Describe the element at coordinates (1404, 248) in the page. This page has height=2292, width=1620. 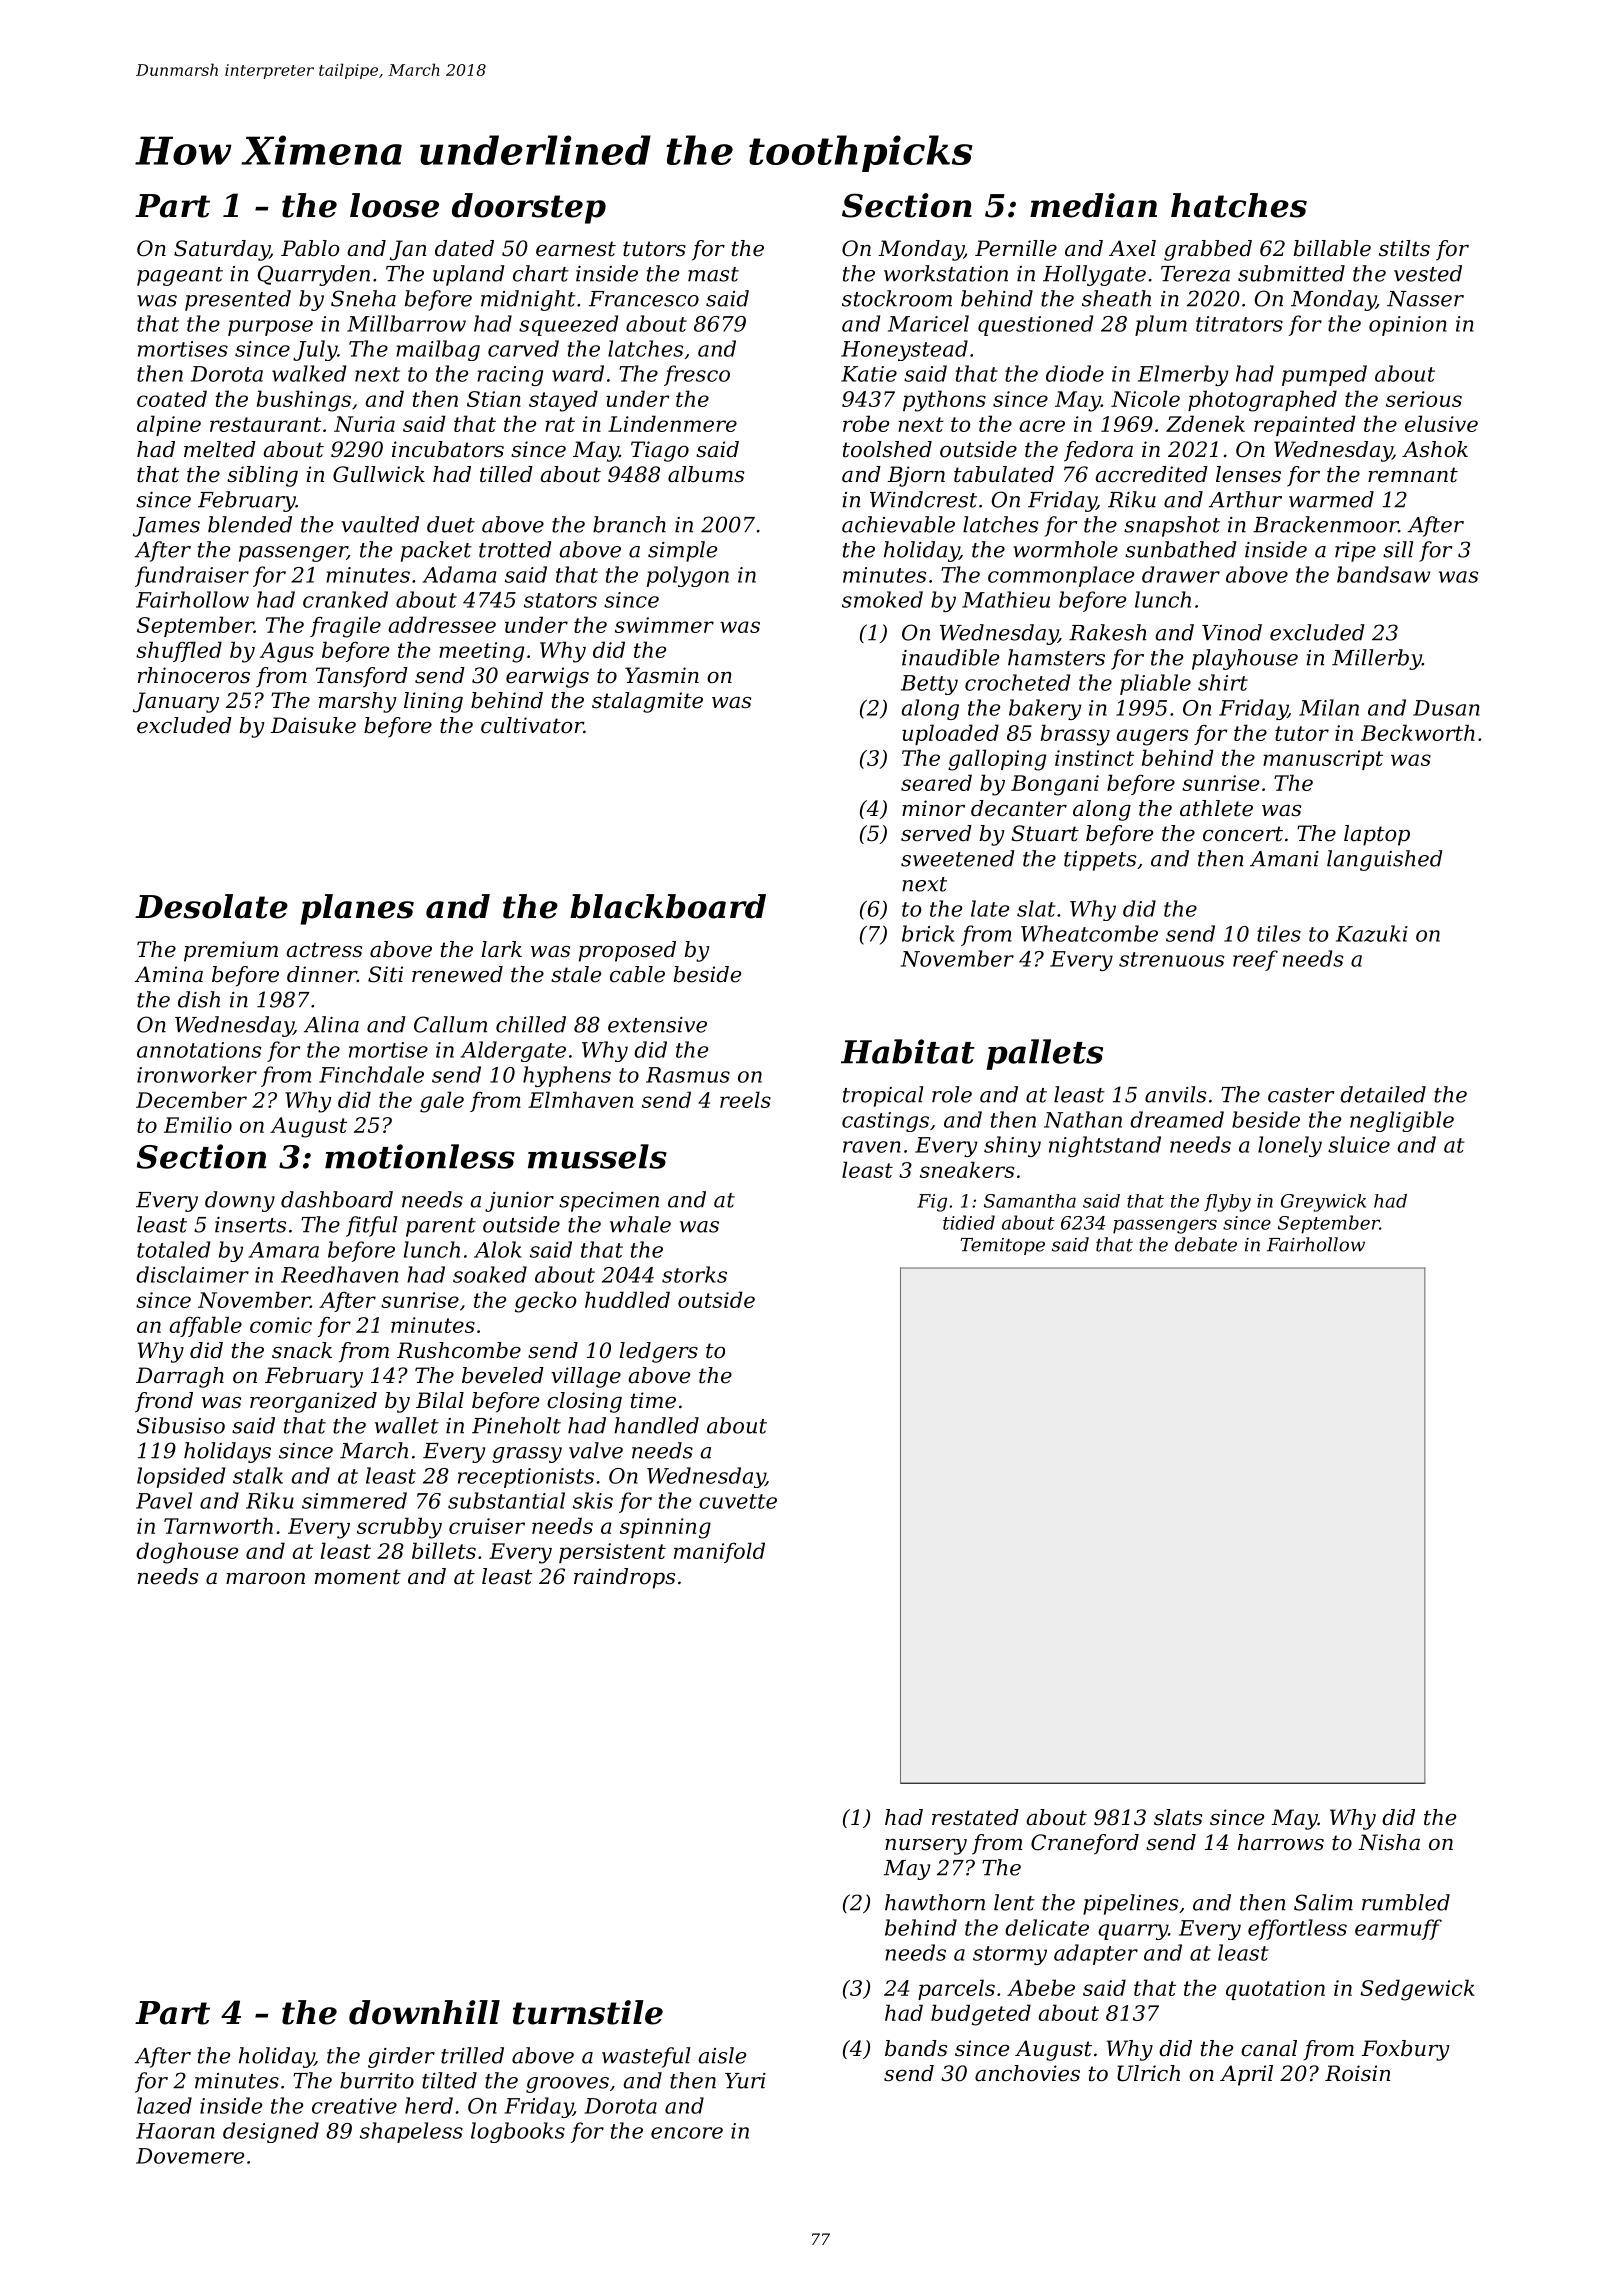
I see `stilts` at that location.
